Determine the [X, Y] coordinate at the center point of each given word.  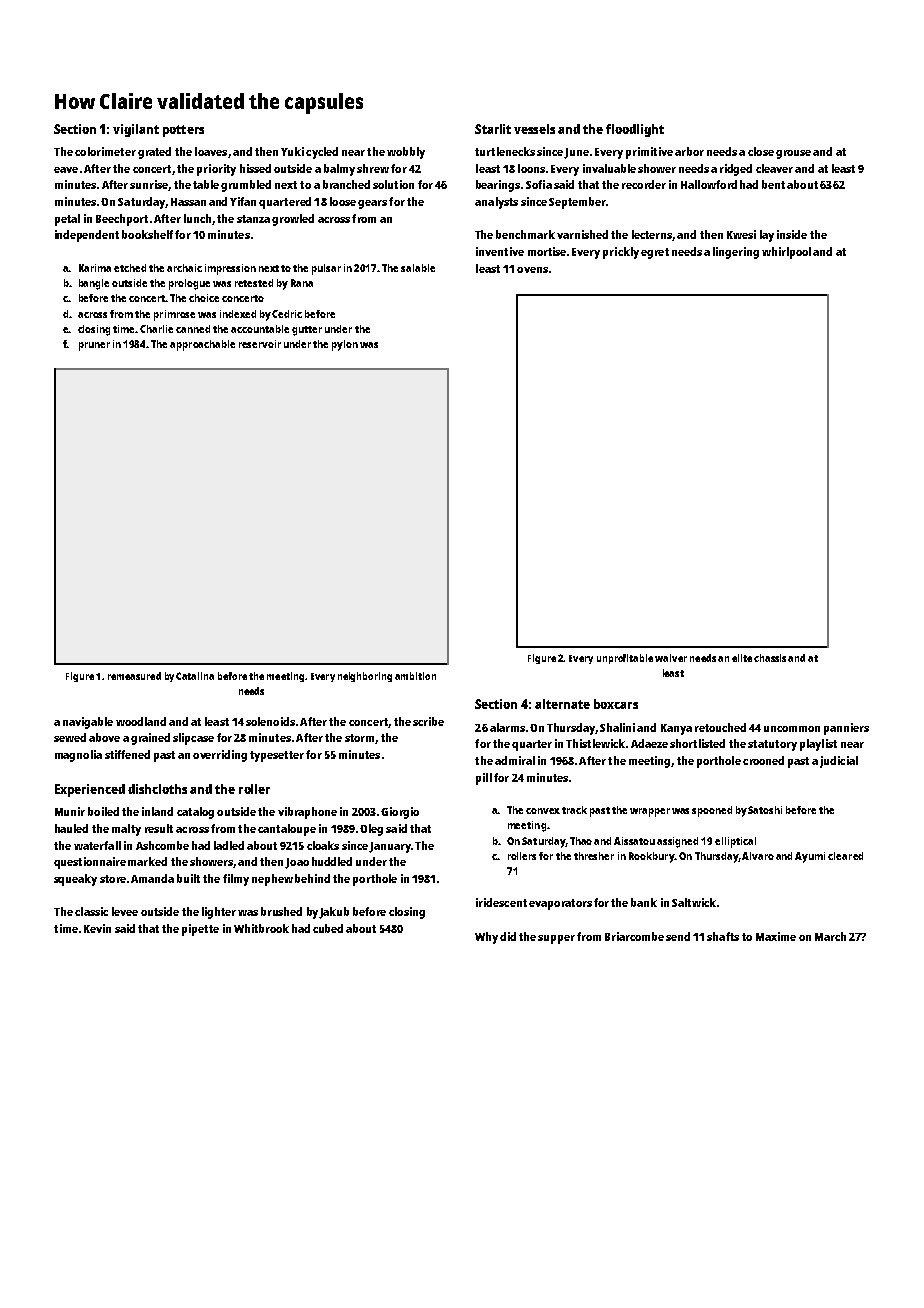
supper [556, 939]
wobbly [406, 153]
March [830, 936]
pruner [94, 346]
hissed [255, 168]
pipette [200, 930]
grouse [793, 154]
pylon [345, 345]
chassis [770, 658]
